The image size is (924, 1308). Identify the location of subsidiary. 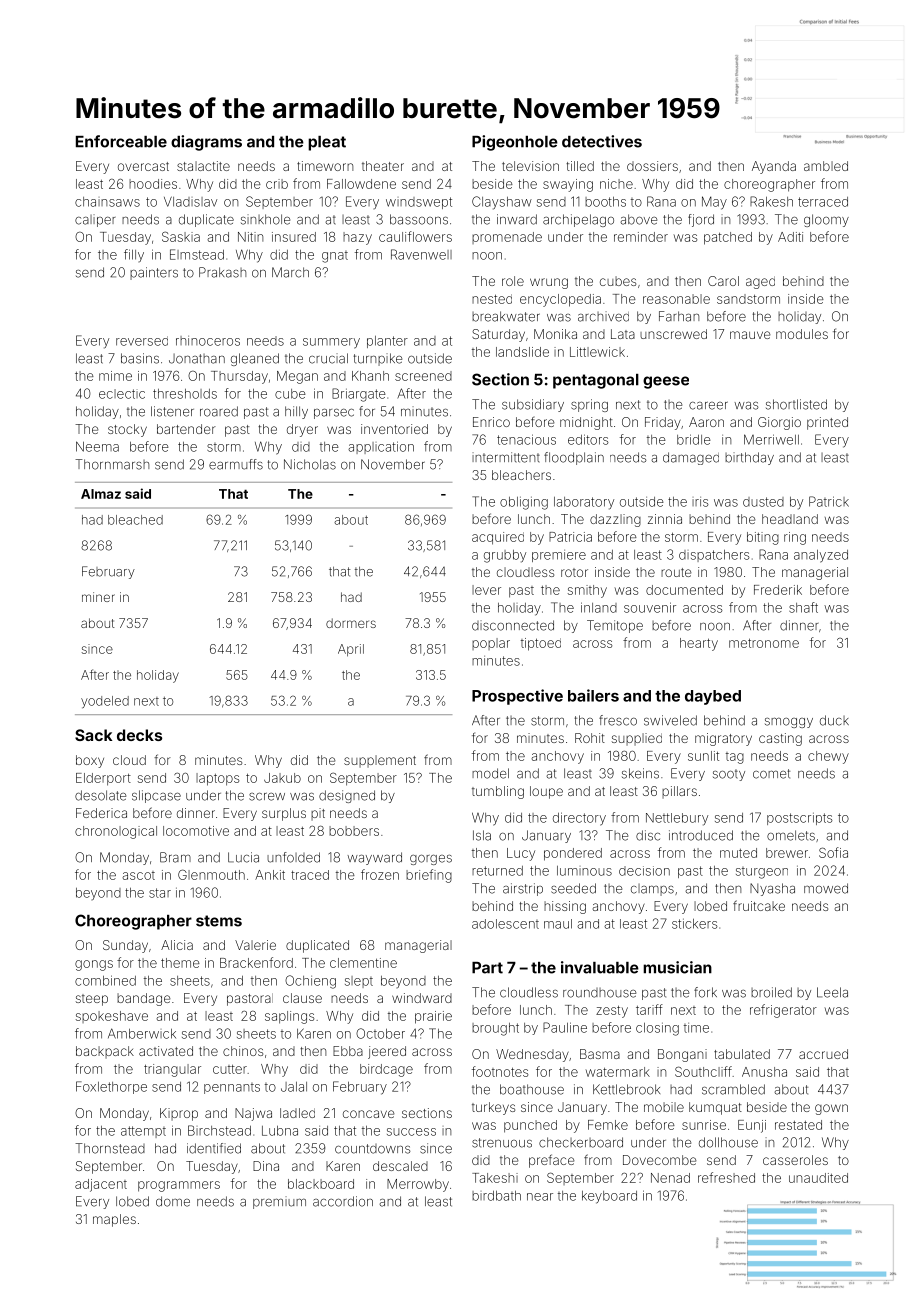
(533, 405).
